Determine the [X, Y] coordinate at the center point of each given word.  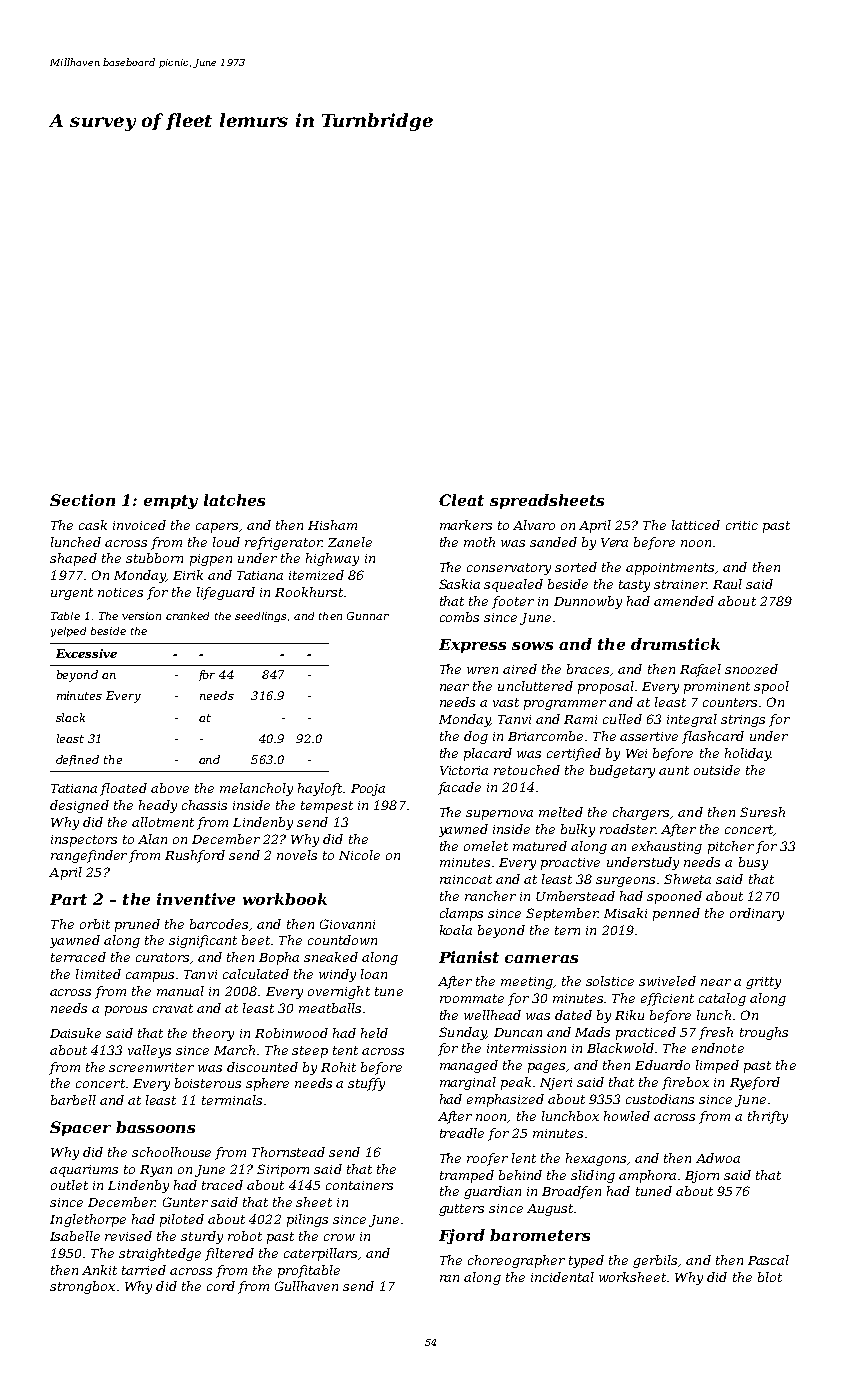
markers [466, 525]
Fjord [462, 1236]
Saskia [459, 584]
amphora [647, 1176]
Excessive [86, 653]
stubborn [154, 558]
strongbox [82, 1287]
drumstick [675, 644]
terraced [78, 957]
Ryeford [755, 1083]
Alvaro [534, 525]
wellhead [492, 1015]
